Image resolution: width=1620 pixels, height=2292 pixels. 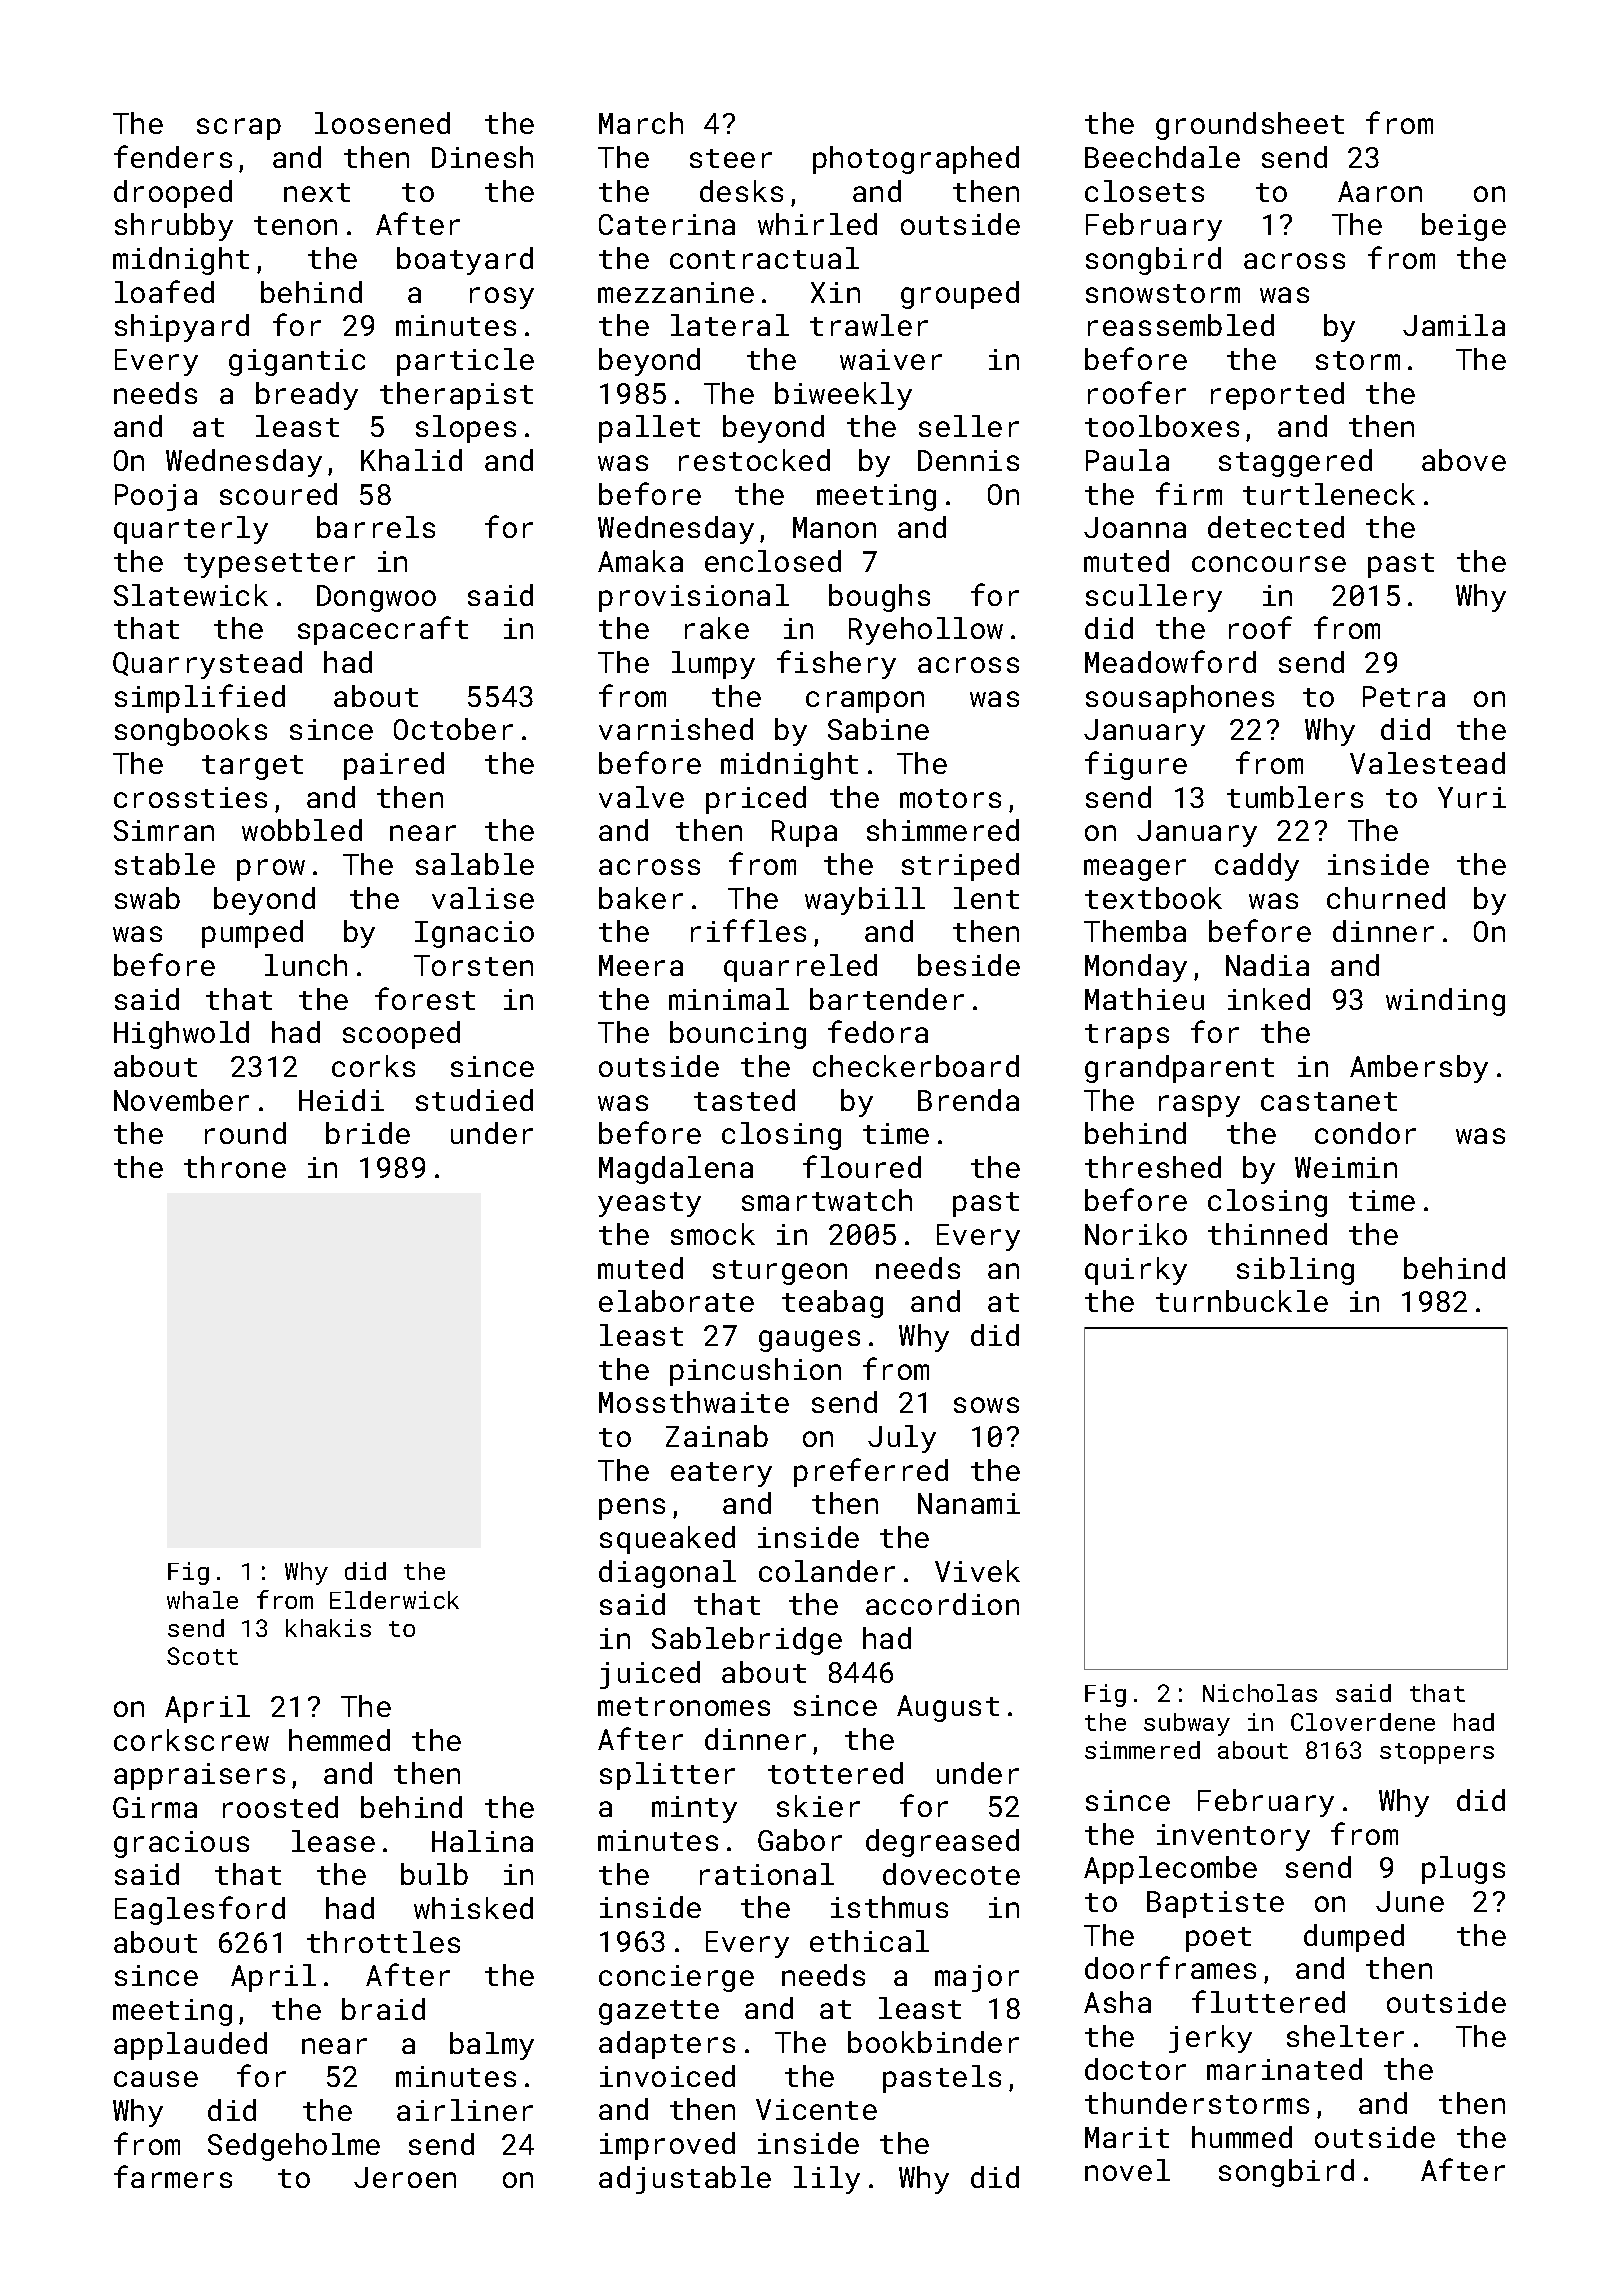 What do you see at coordinates (173, 2176) in the page?
I see `farmers` at bounding box center [173, 2176].
